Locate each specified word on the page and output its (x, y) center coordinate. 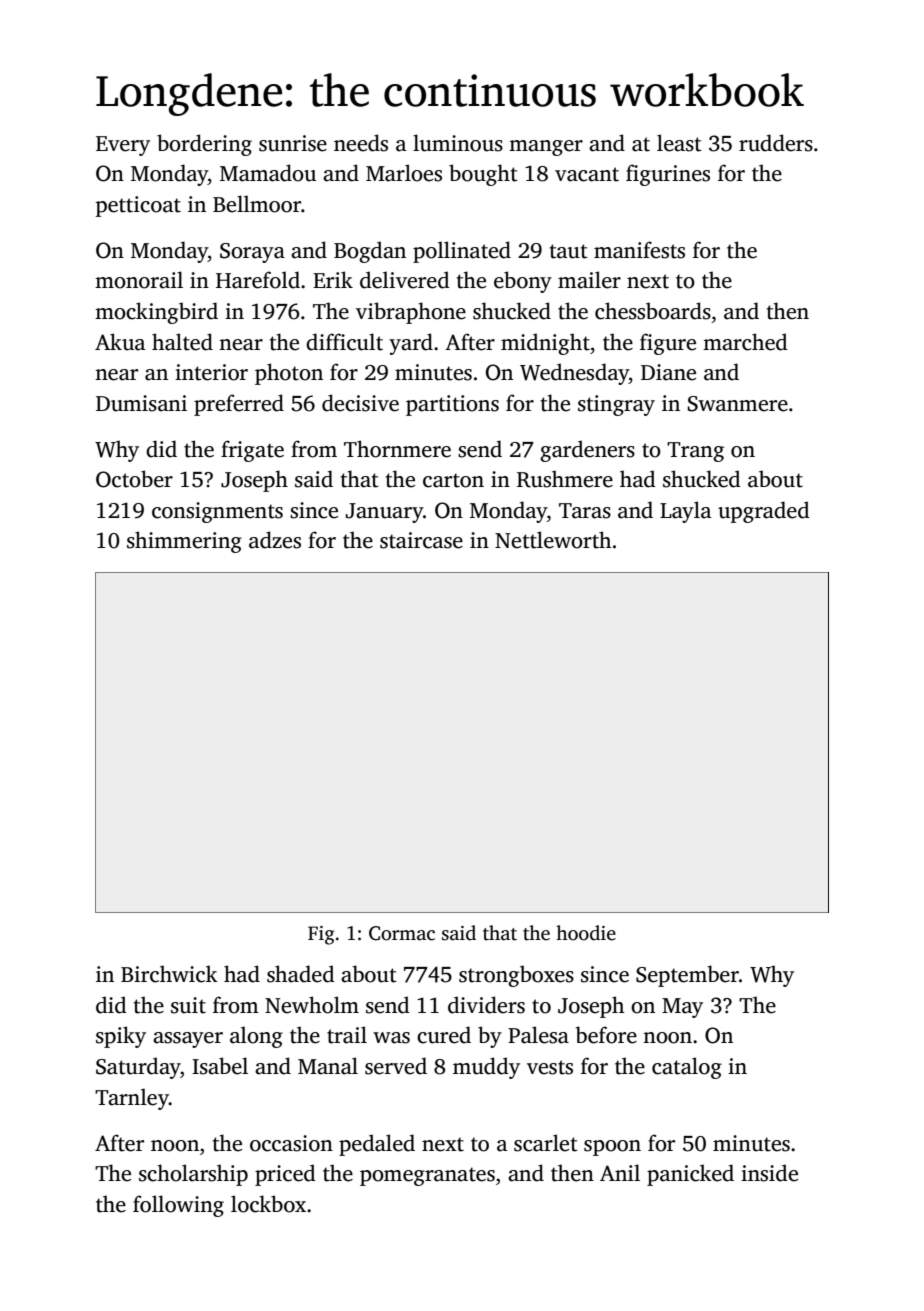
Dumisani (141, 403)
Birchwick (169, 974)
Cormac (402, 933)
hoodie (586, 933)
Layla (686, 512)
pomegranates (427, 1176)
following (178, 1206)
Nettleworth (553, 540)
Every (123, 146)
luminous (458, 143)
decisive (360, 403)
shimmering (184, 542)
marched (745, 342)
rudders (776, 143)
